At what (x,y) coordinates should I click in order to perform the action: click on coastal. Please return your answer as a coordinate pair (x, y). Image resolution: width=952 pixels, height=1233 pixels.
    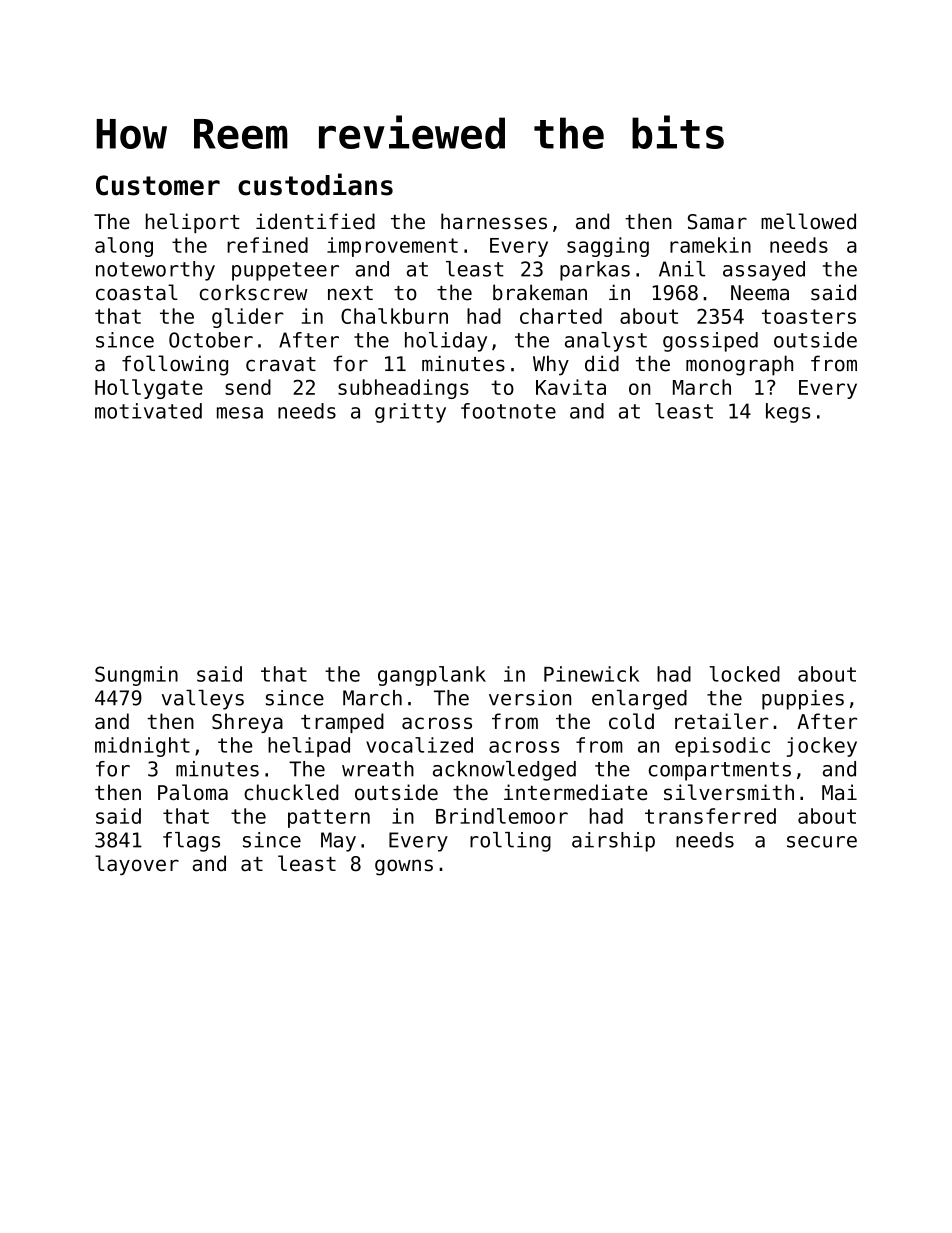
    Looking at the image, I should click on (137, 292).
